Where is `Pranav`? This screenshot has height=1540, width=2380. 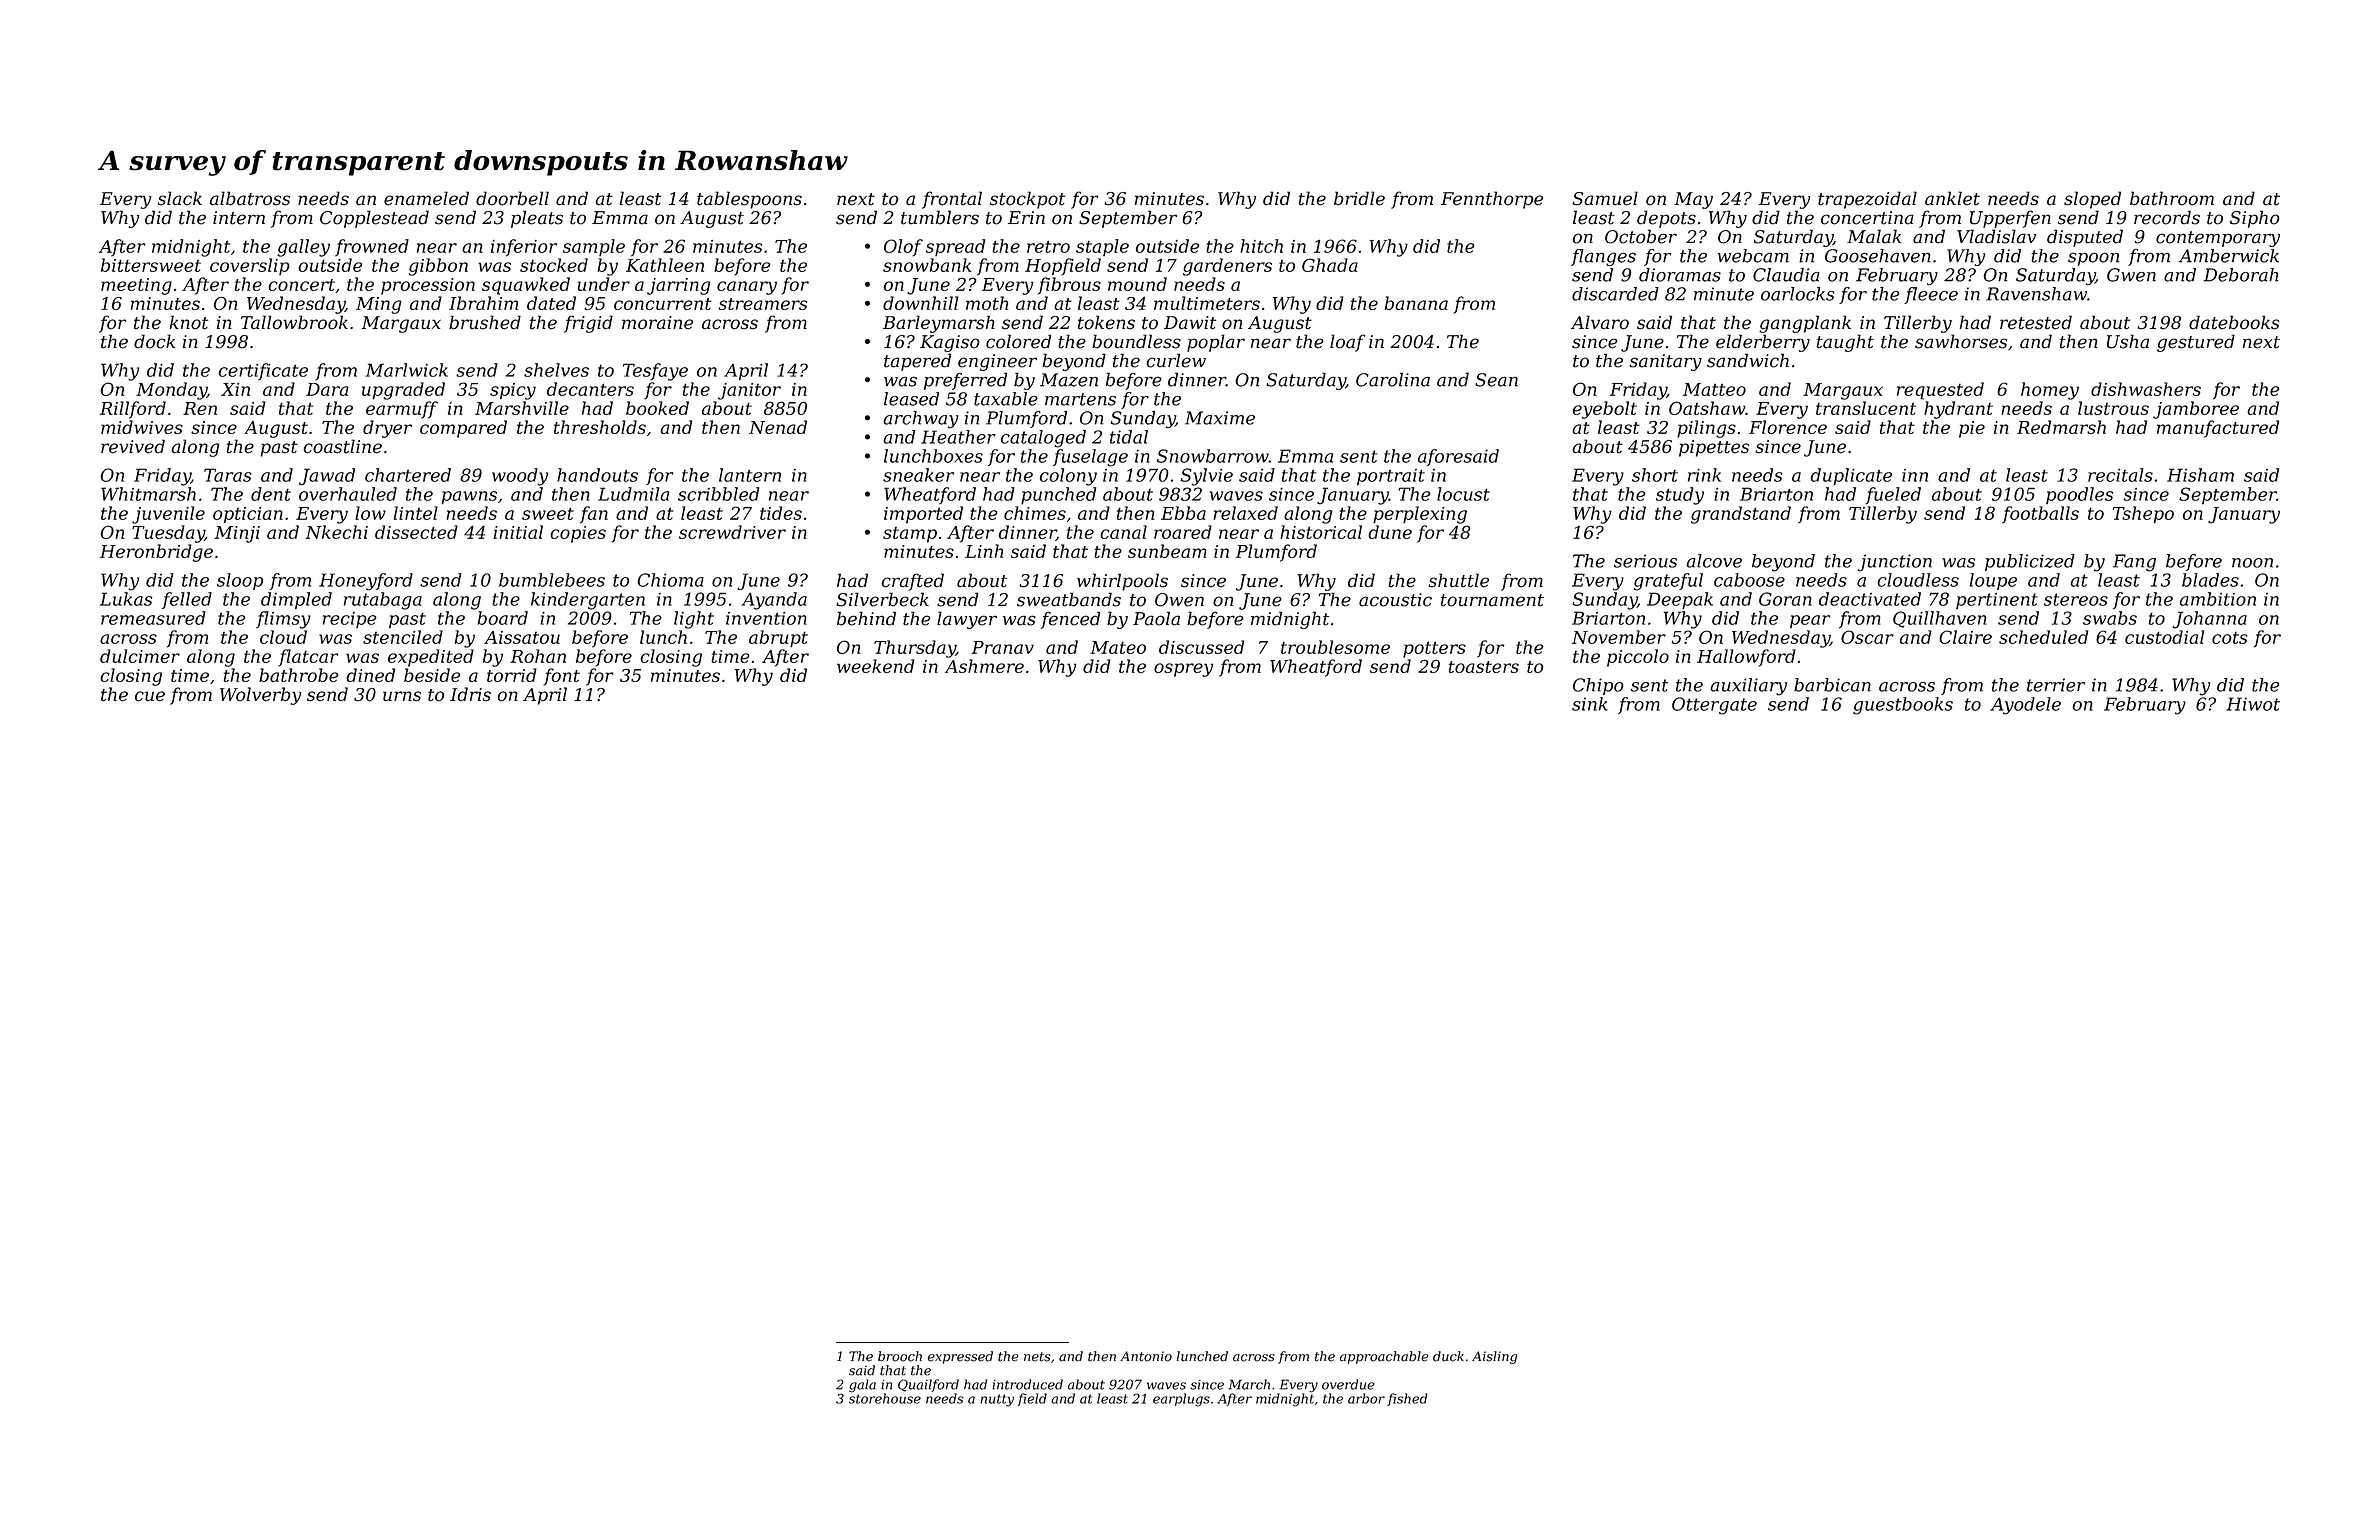
Pranav is located at coordinates (1002, 647).
